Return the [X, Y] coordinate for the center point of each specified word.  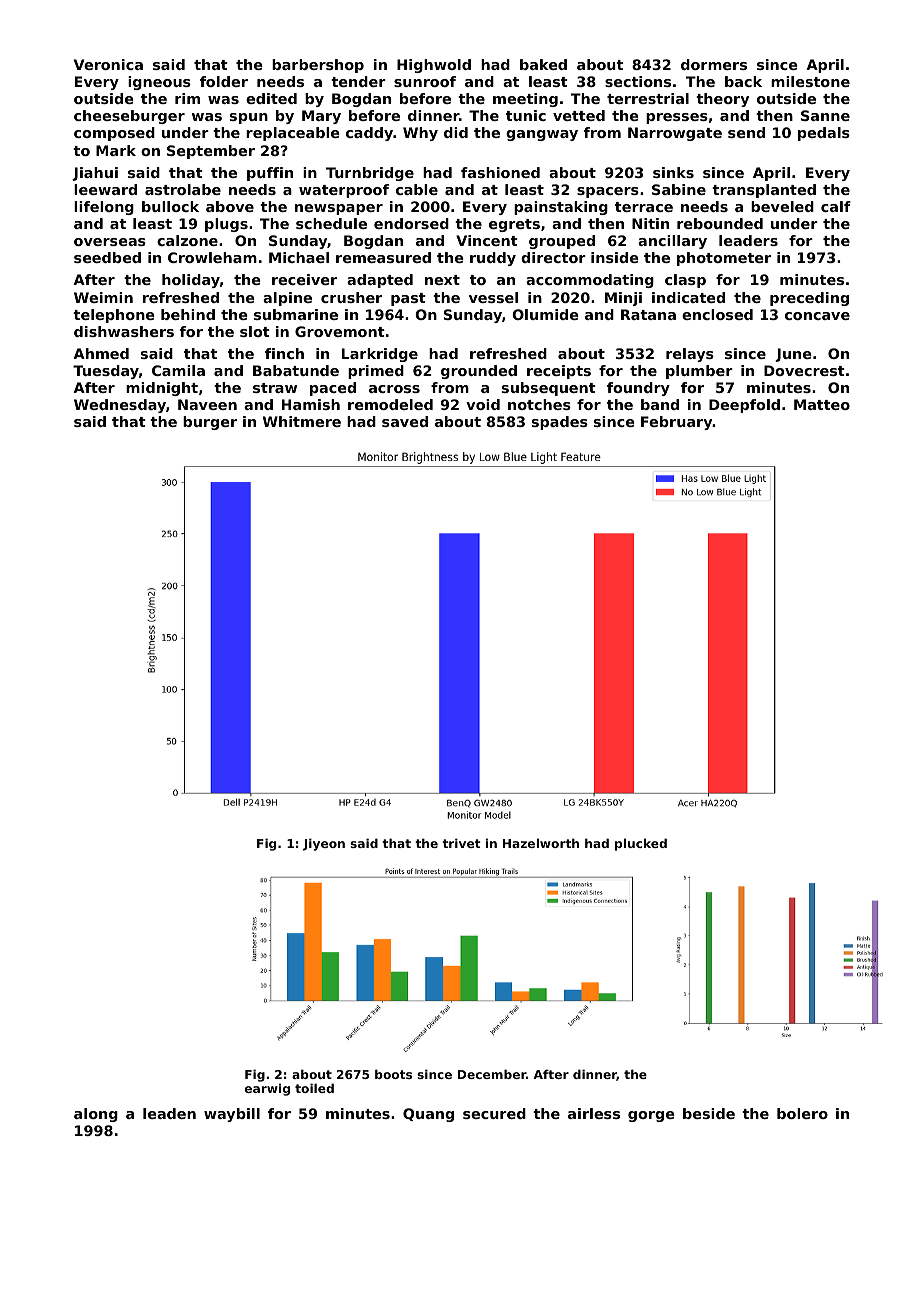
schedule [331, 223]
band [660, 404]
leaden [169, 1113]
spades [560, 423]
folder [224, 81]
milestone [810, 81]
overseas [110, 242]
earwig [267, 1089]
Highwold [434, 66]
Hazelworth [541, 843]
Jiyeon [324, 844]
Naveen [207, 404]
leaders [748, 240]
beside [709, 1113]
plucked [641, 844]
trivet [461, 843]
